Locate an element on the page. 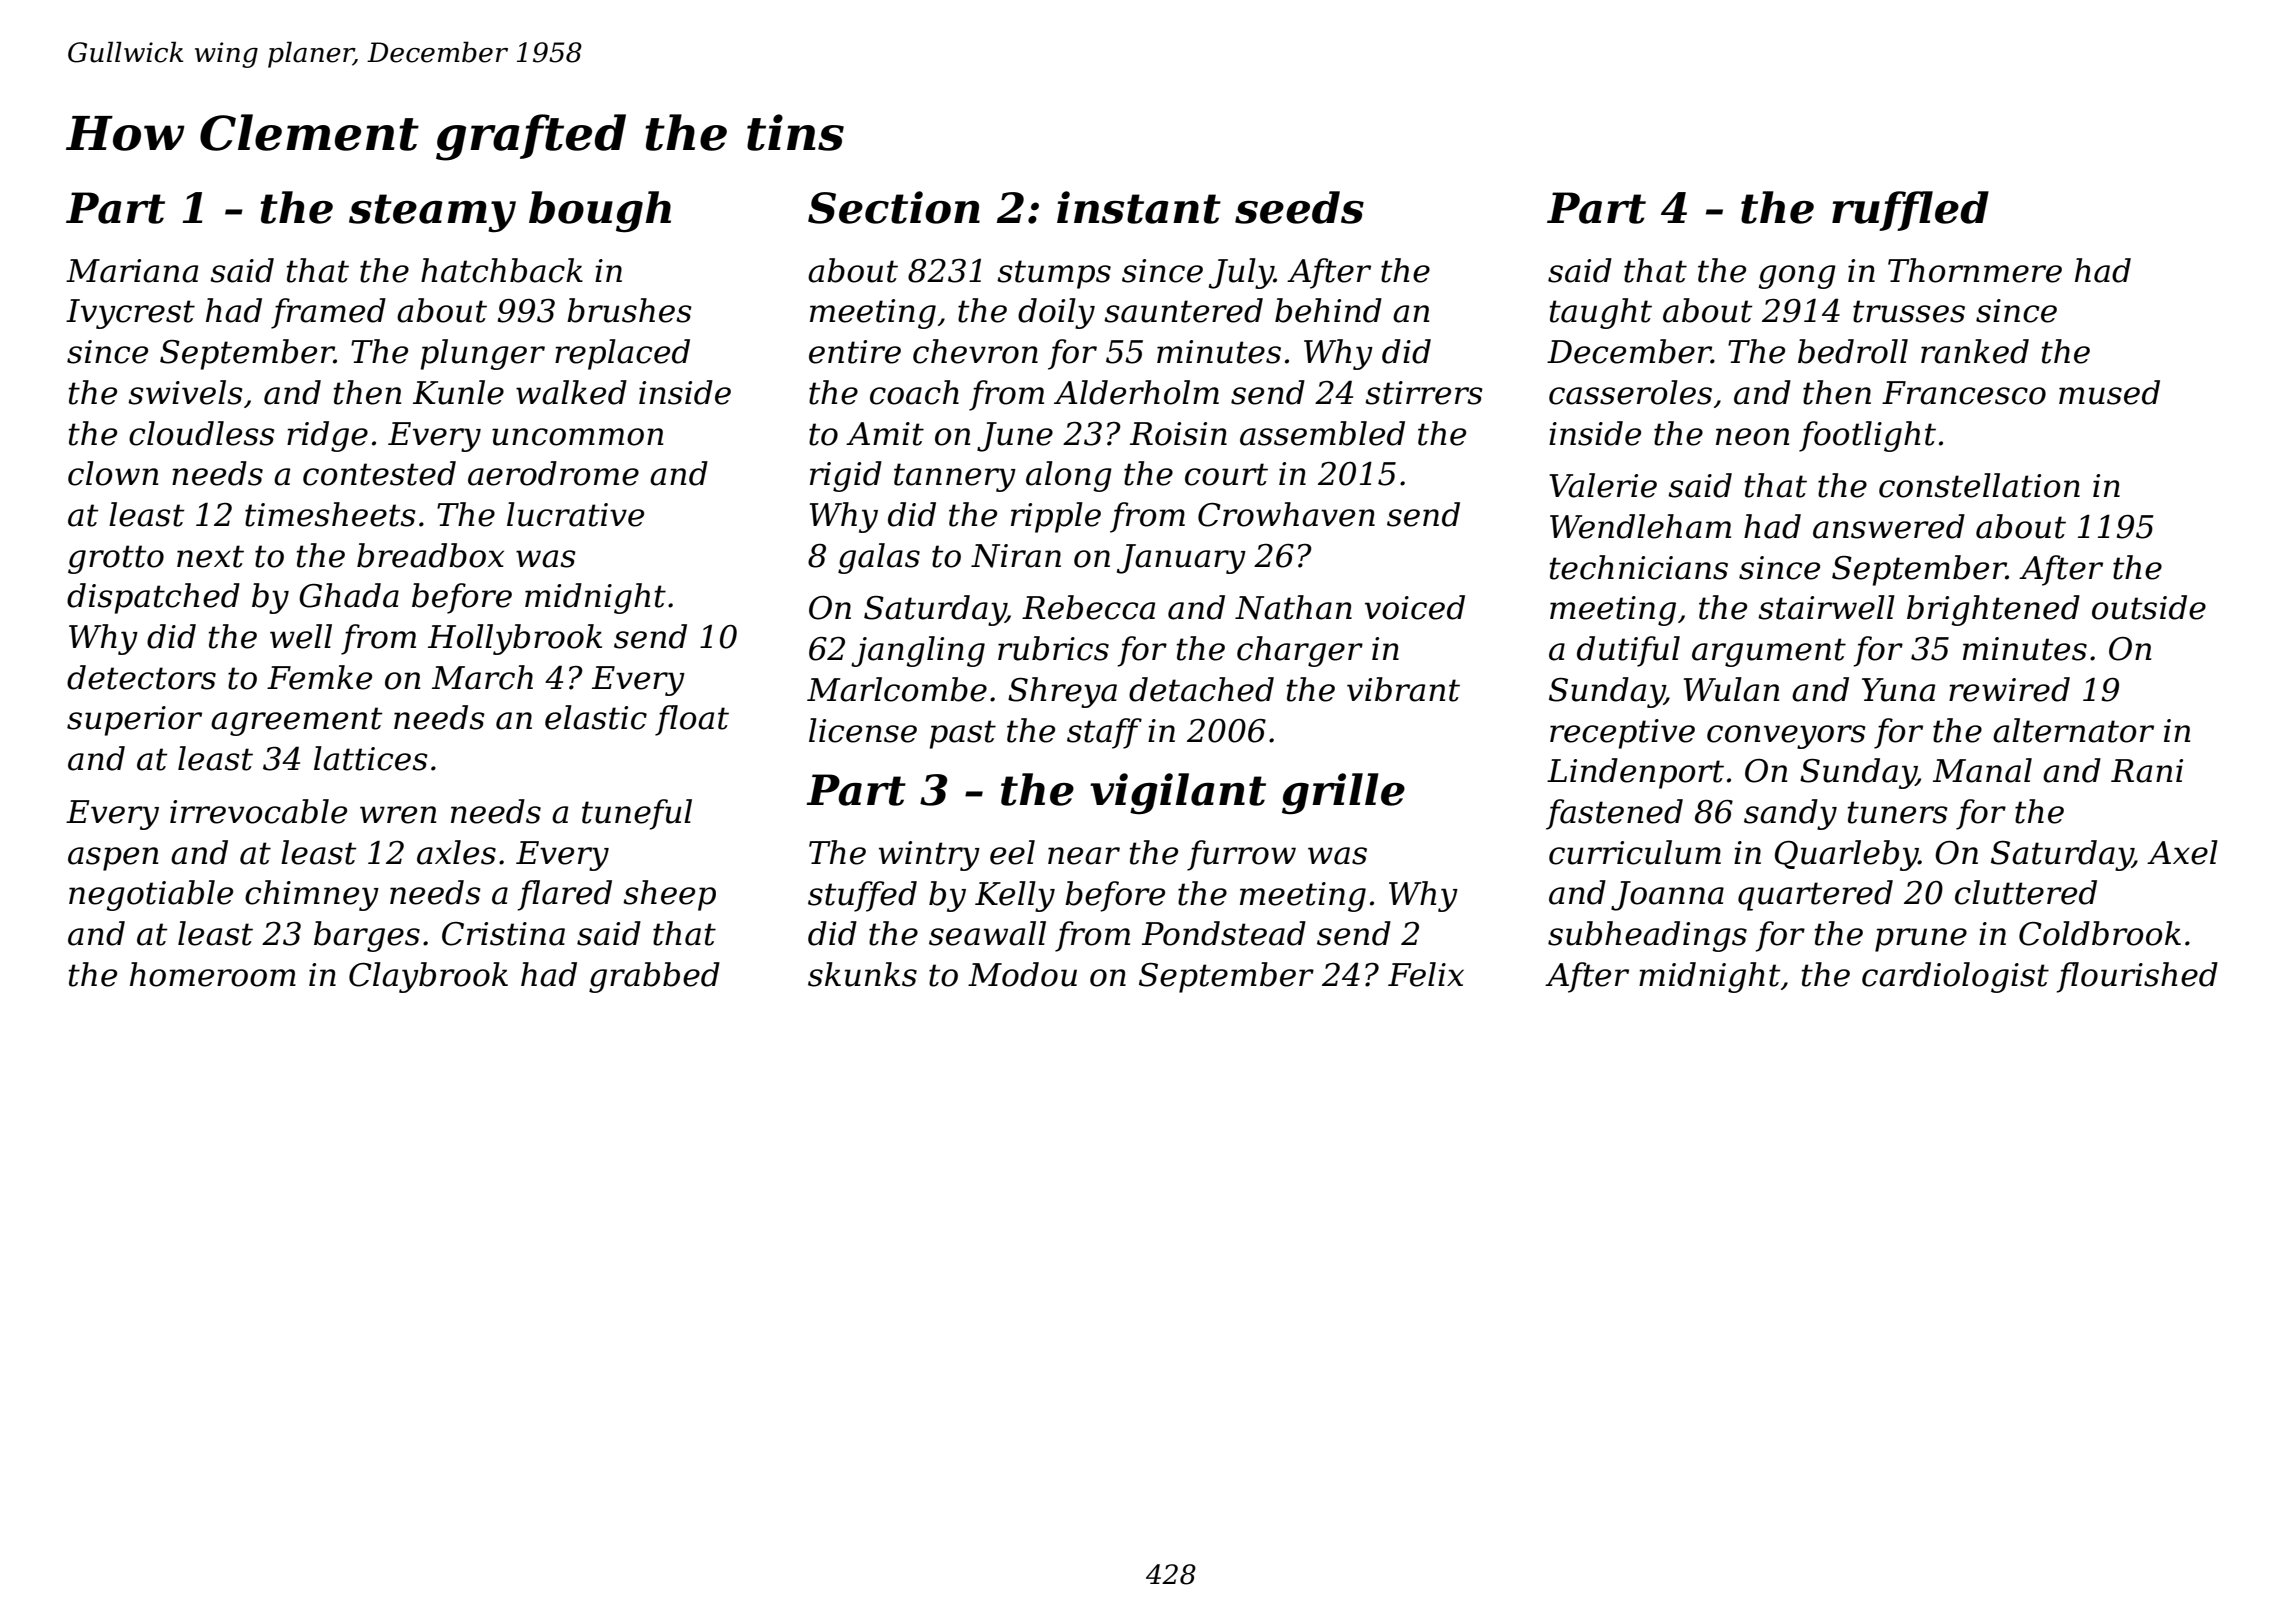 The image size is (2292, 1620). constellation is located at coordinates (1979, 485).
